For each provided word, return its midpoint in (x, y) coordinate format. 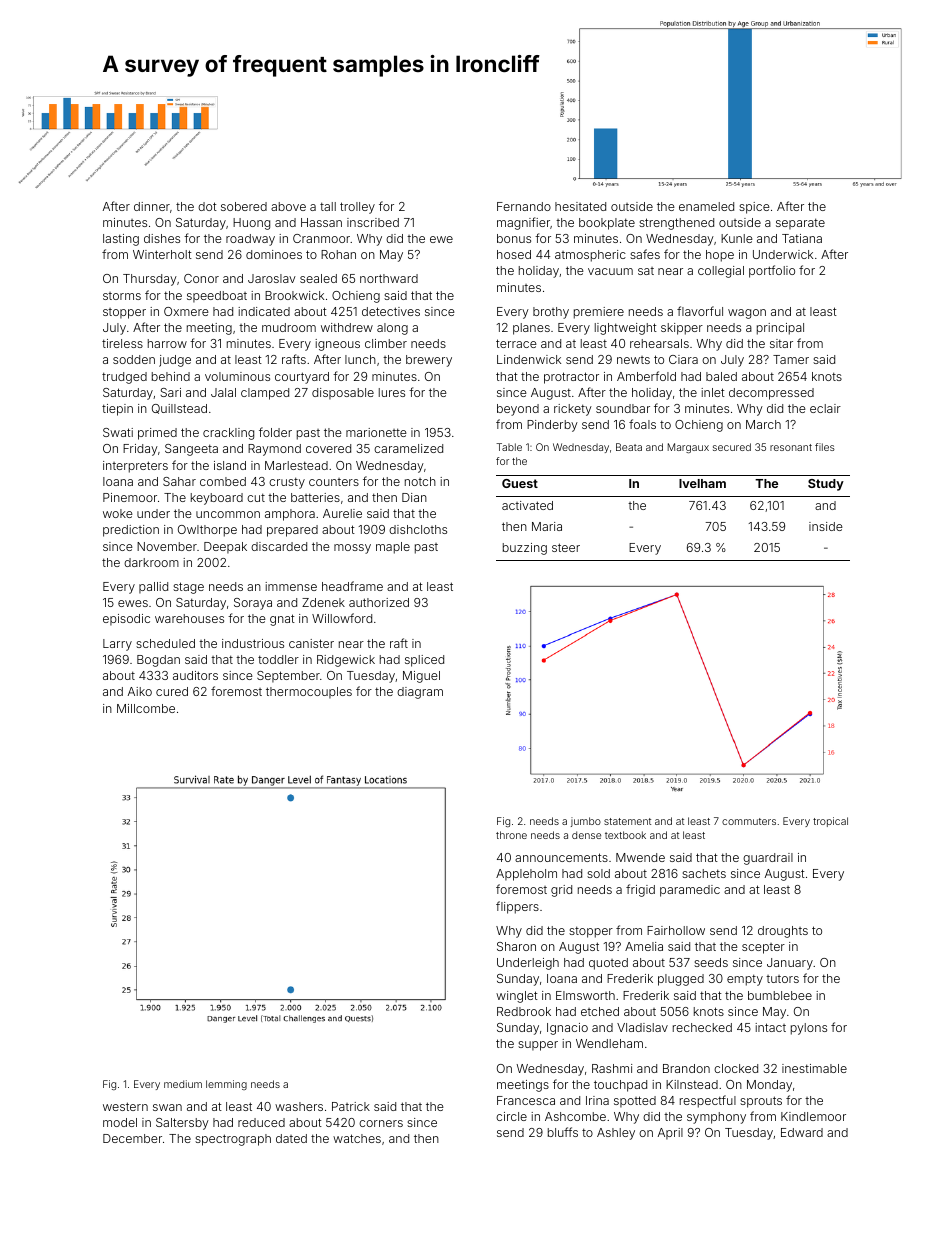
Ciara (683, 359)
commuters (749, 821)
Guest (520, 483)
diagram (420, 693)
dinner (152, 206)
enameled (706, 206)
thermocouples (309, 693)
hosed (514, 254)
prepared (292, 531)
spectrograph (233, 1140)
